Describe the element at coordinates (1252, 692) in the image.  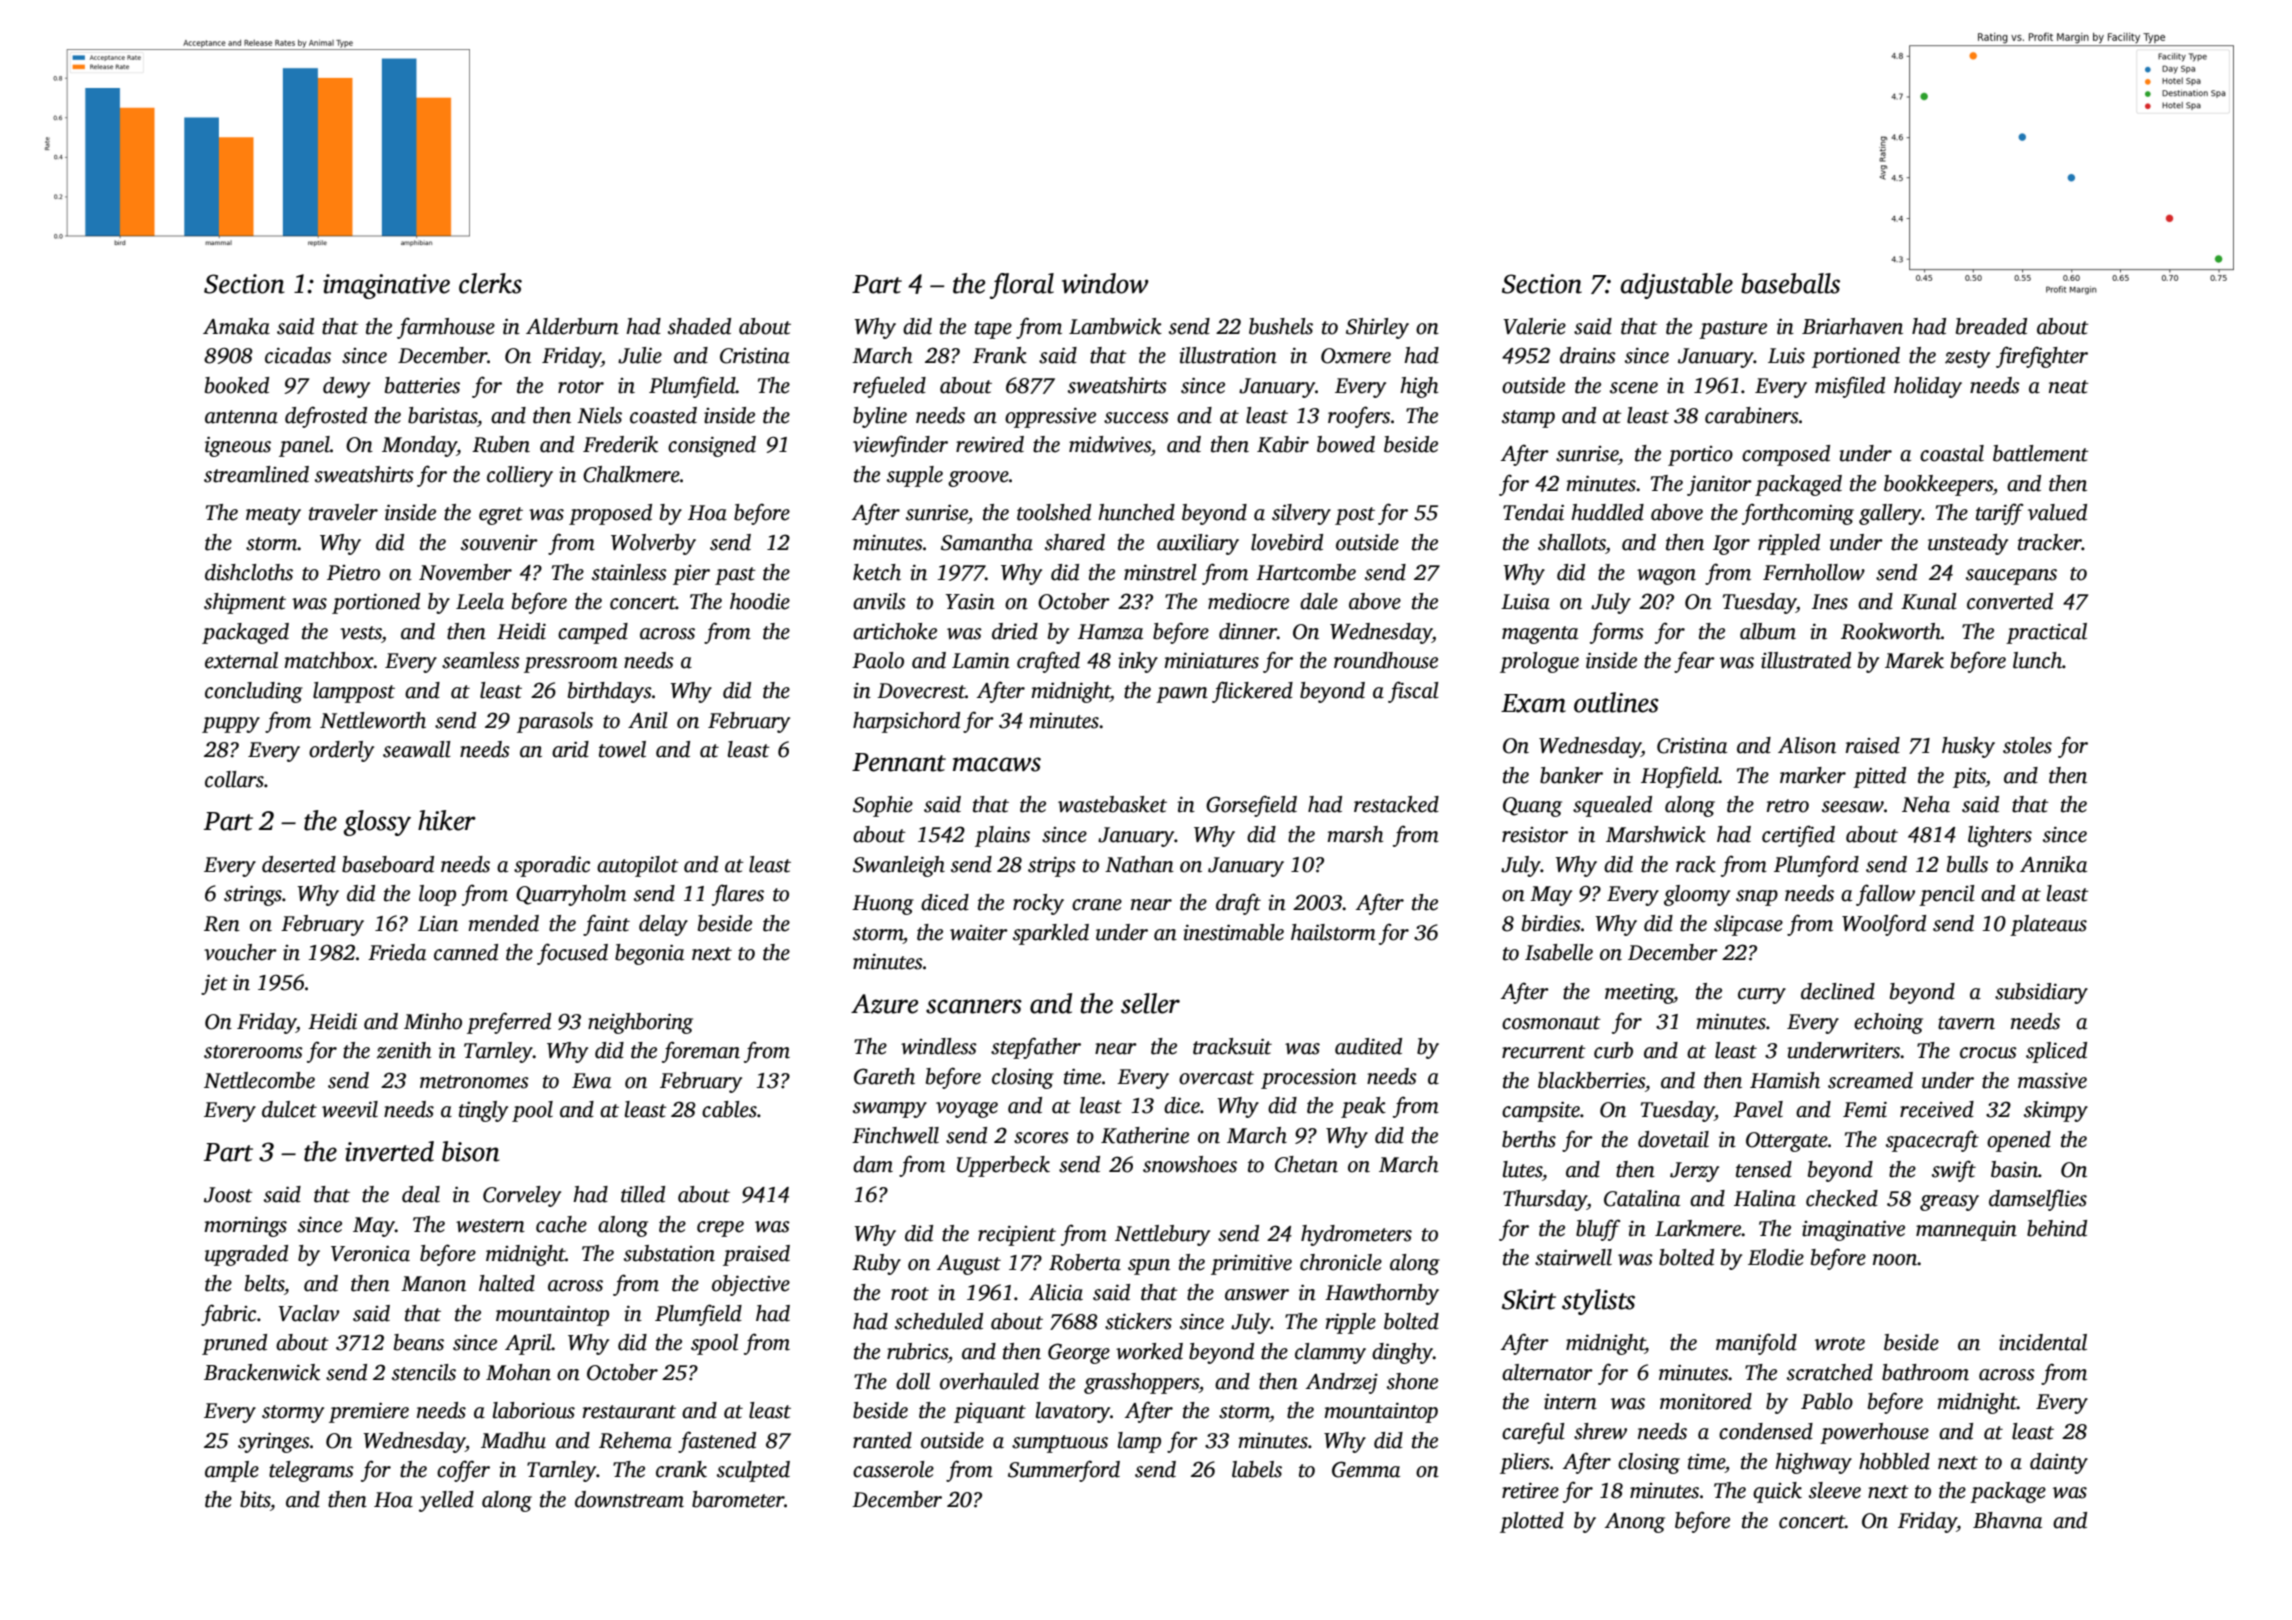
I see `flickered` at that location.
